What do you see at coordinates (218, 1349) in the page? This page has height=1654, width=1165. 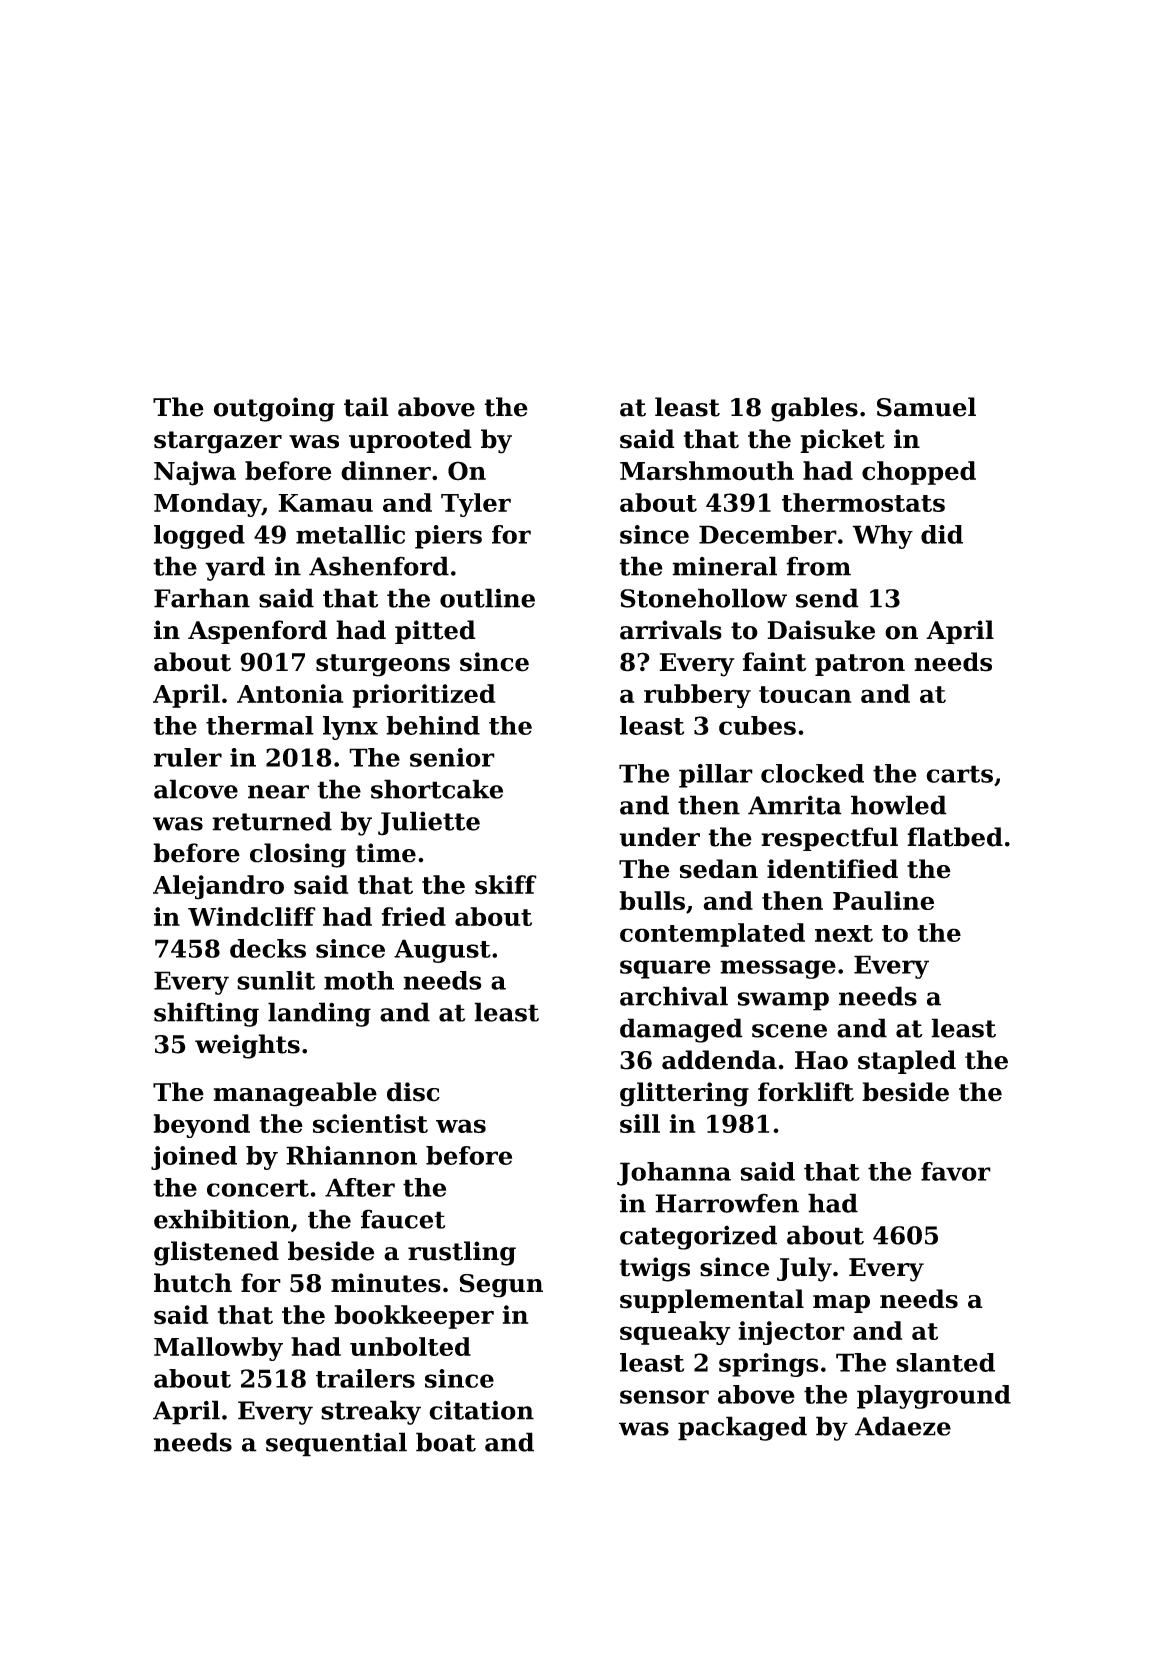 I see `Mallowby` at bounding box center [218, 1349].
